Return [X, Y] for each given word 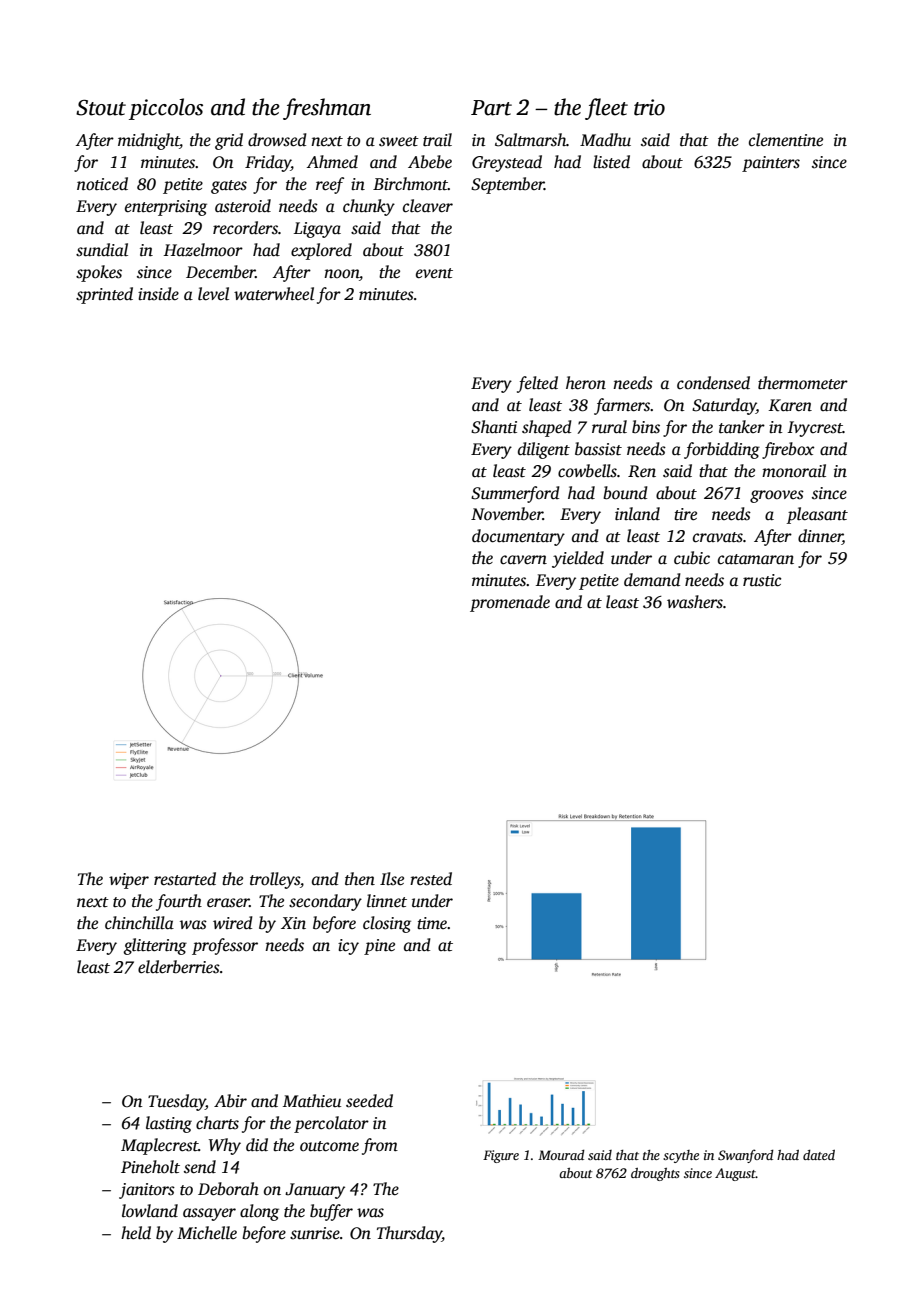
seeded [369, 1101]
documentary [518, 537]
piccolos [166, 109]
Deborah [228, 1189]
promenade [510, 603]
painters [771, 164]
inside [158, 294]
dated [819, 1155]
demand [652, 580]
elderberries [179, 967]
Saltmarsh [530, 140]
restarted [185, 879]
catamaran [756, 559]
